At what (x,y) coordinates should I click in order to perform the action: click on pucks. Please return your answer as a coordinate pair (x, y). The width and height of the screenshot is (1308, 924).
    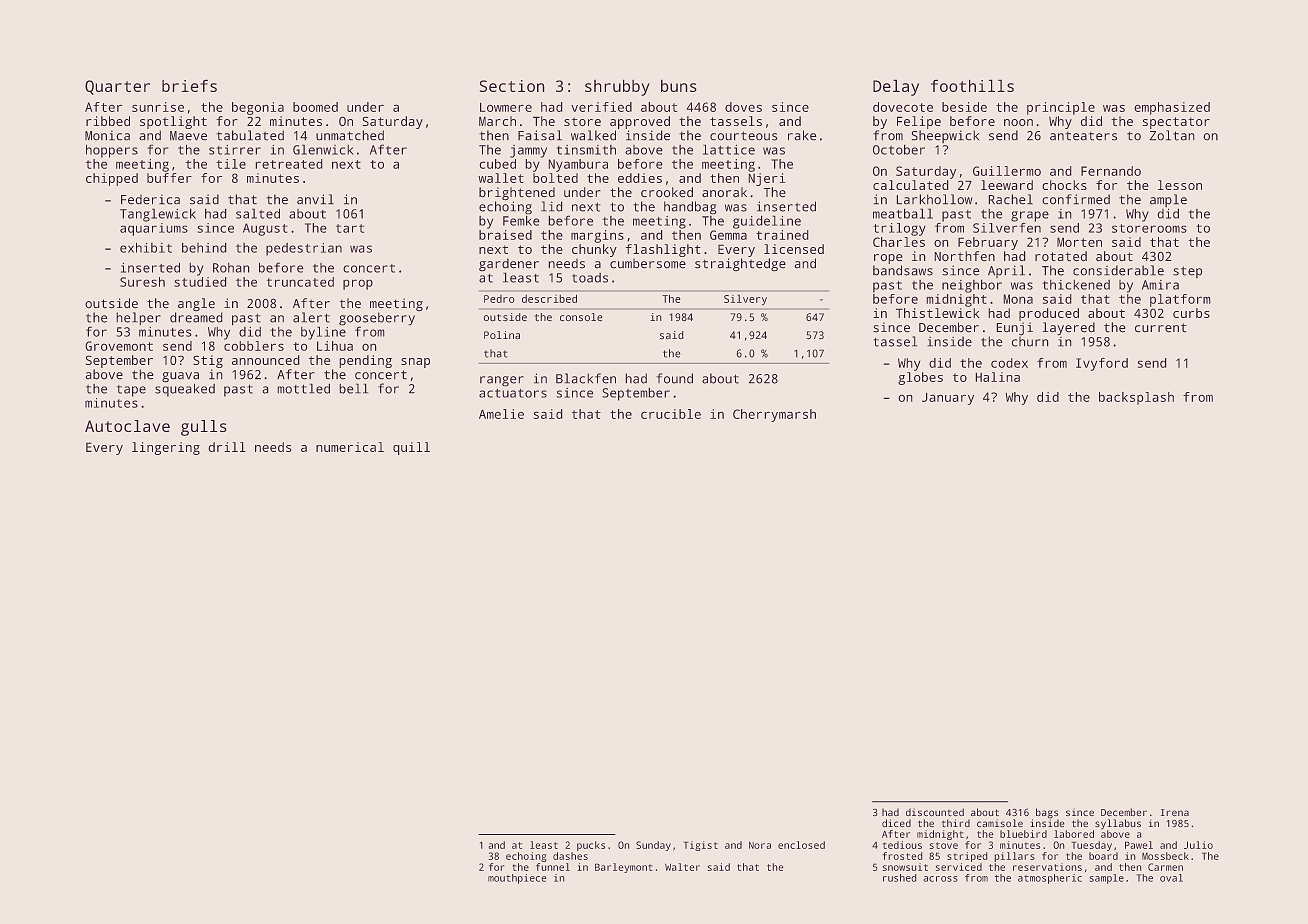
    Looking at the image, I should click on (591, 846).
